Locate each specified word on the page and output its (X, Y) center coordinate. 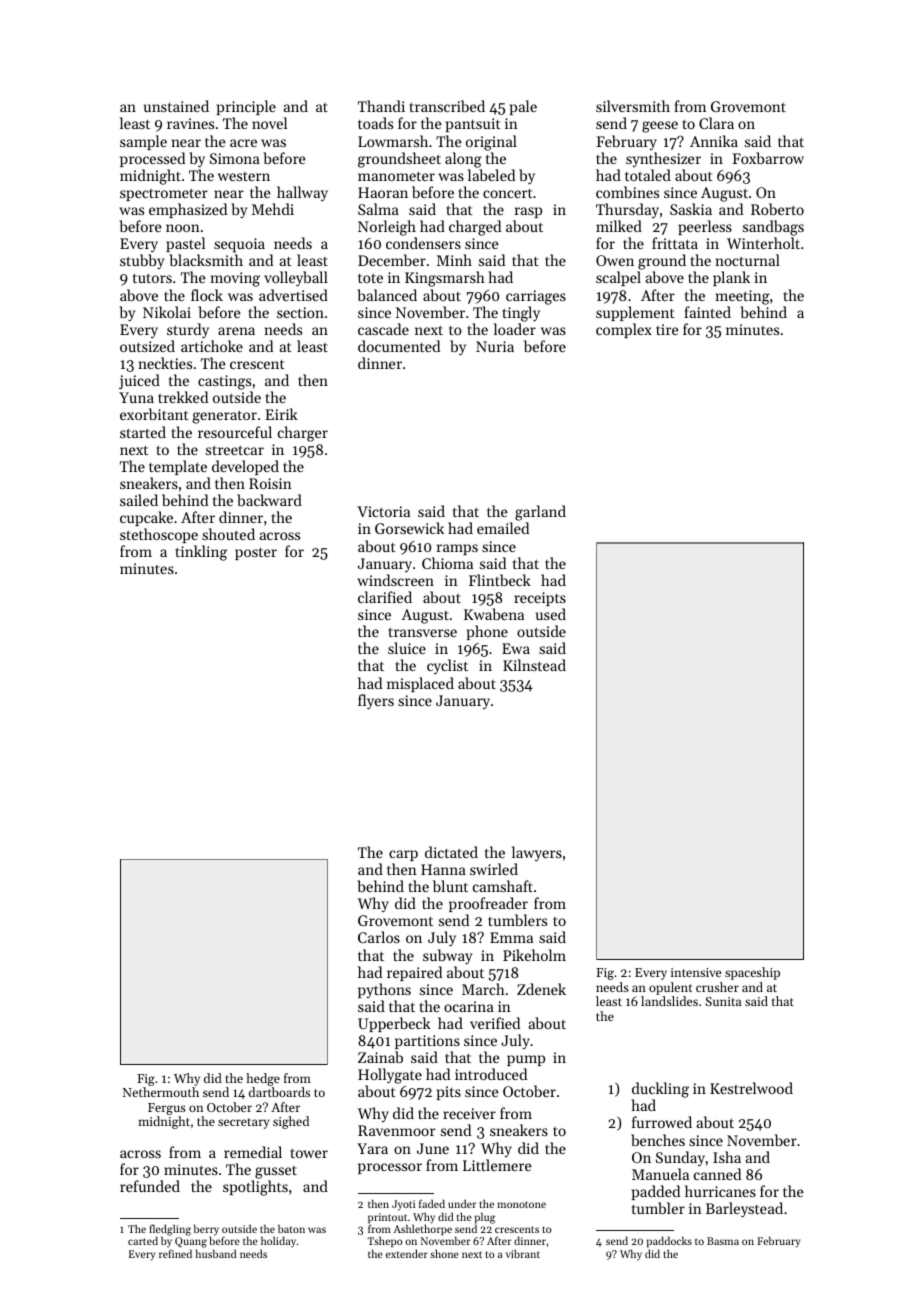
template (178, 467)
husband (216, 1253)
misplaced (420, 684)
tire (667, 329)
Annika (714, 141)
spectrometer (164, 194)
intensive (696, 972)
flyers (376, 702)
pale (523, 107)
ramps (457, 549)
